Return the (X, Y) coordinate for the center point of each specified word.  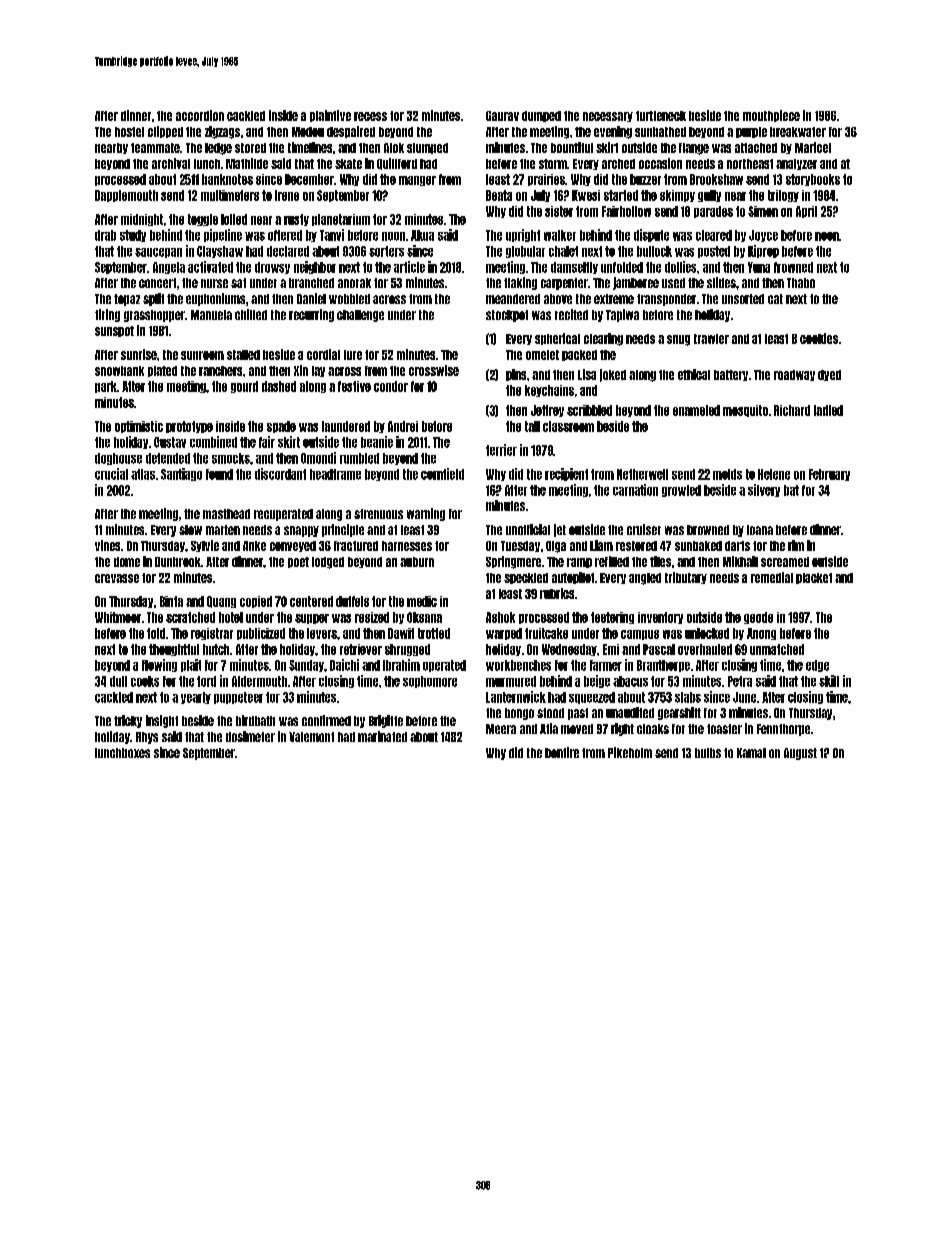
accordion (200, 115)
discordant (280, 474)
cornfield (442, 474)
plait (191, 665)
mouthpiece (771, 116)
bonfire (562, 752)
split (153, 299)
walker (560, 235)
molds (727, 474)
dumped (541, 116)
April (806, 212)
